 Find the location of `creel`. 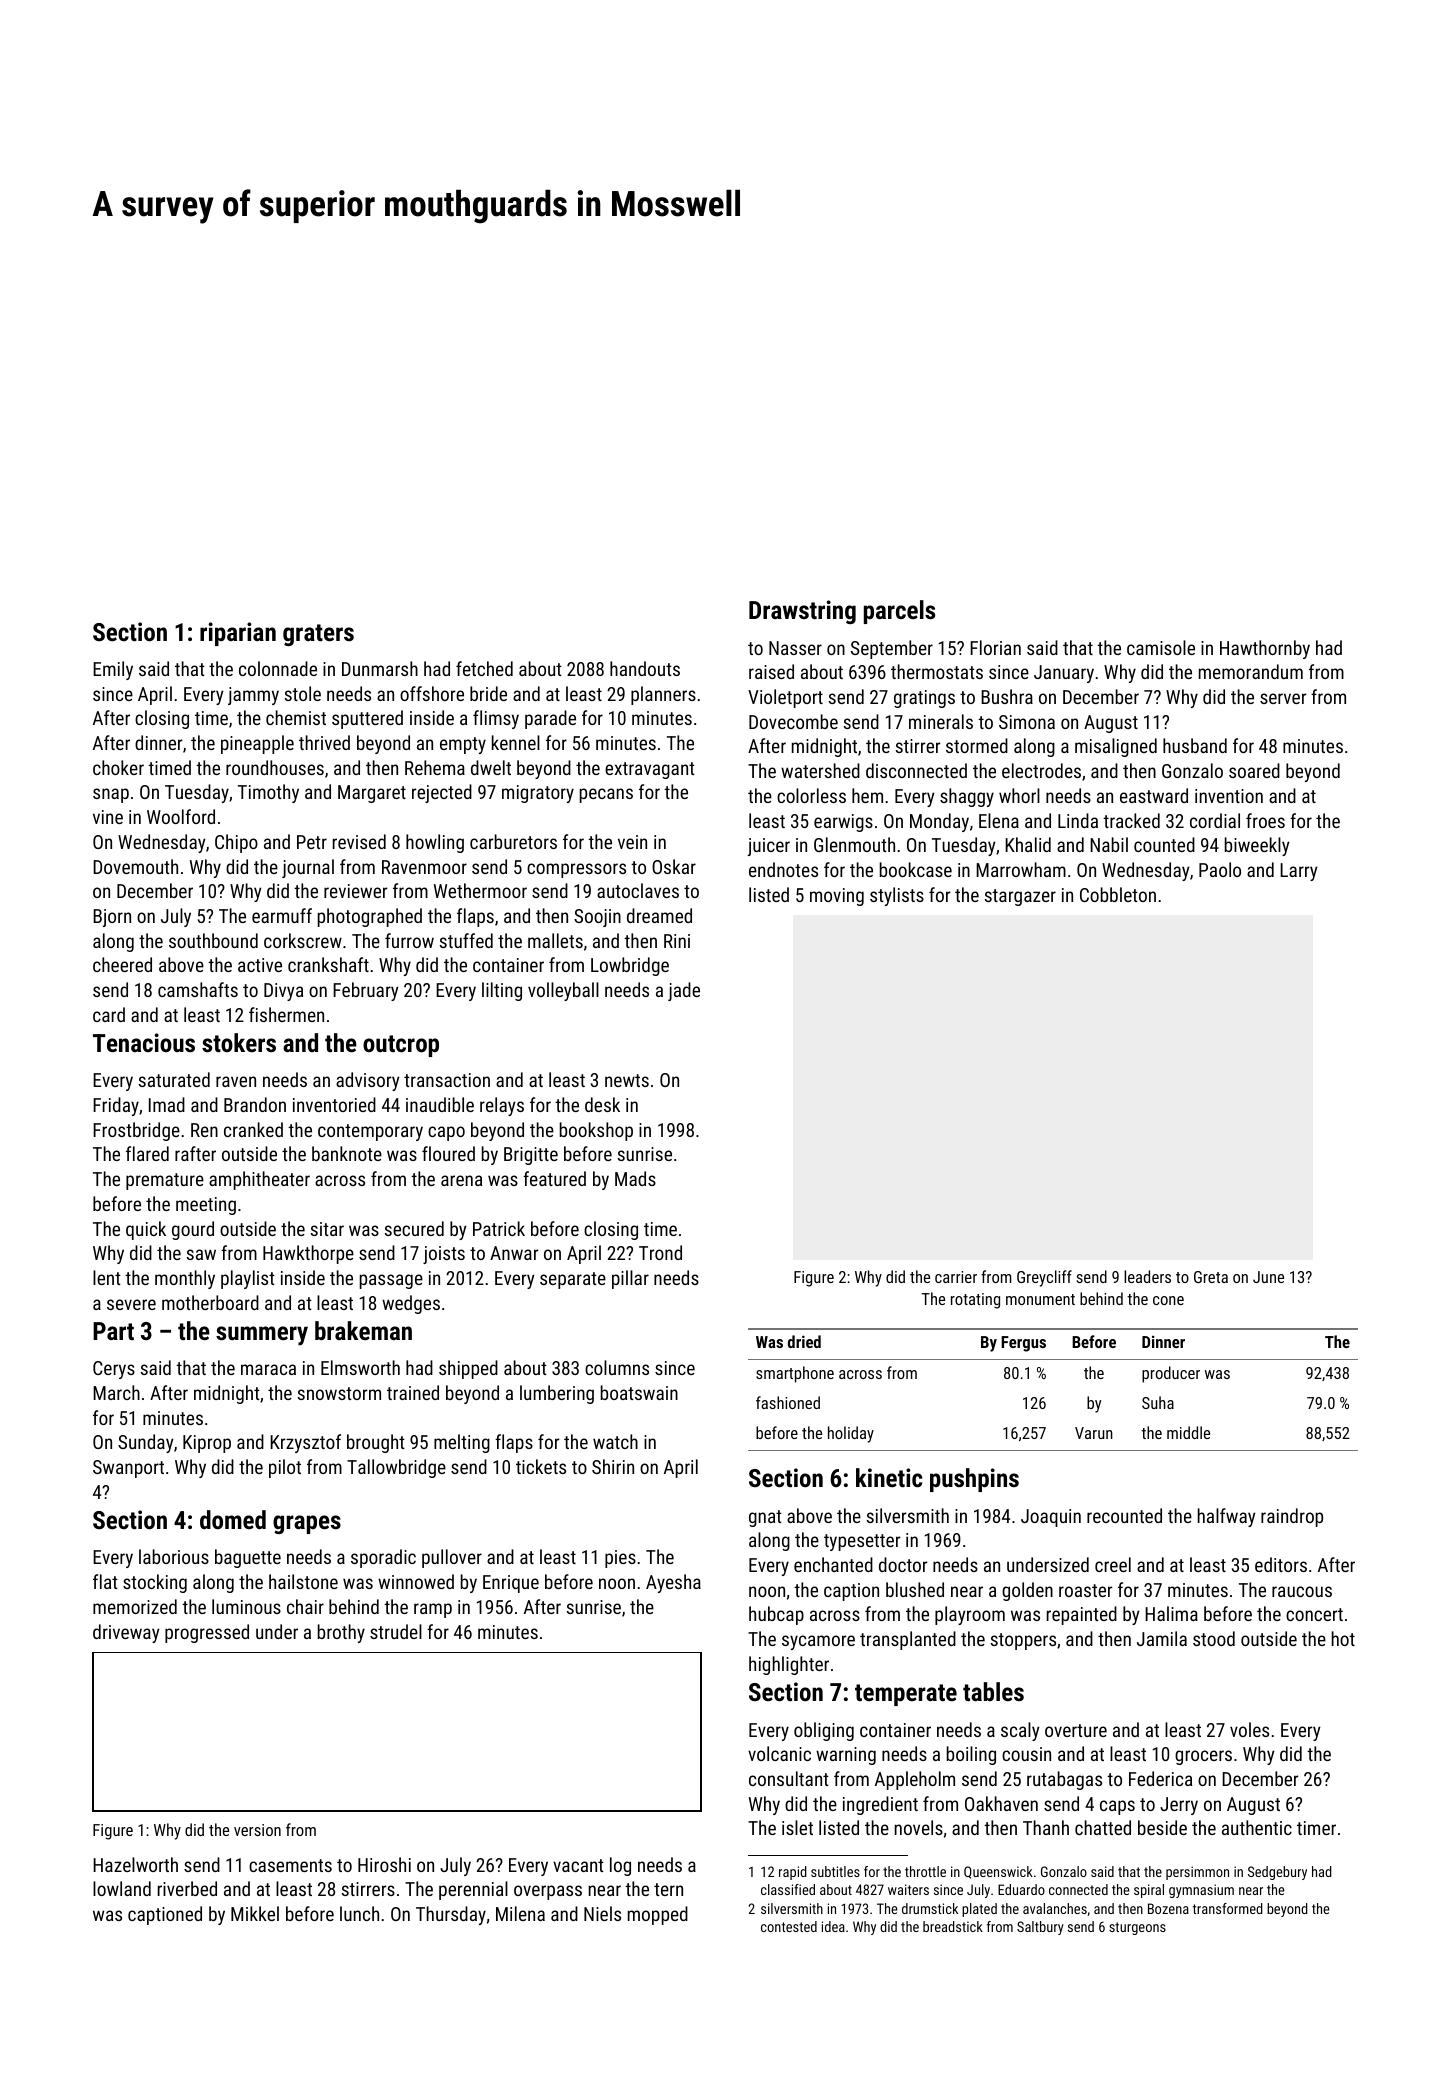

creel is located at coordinates (1113, 1564).
